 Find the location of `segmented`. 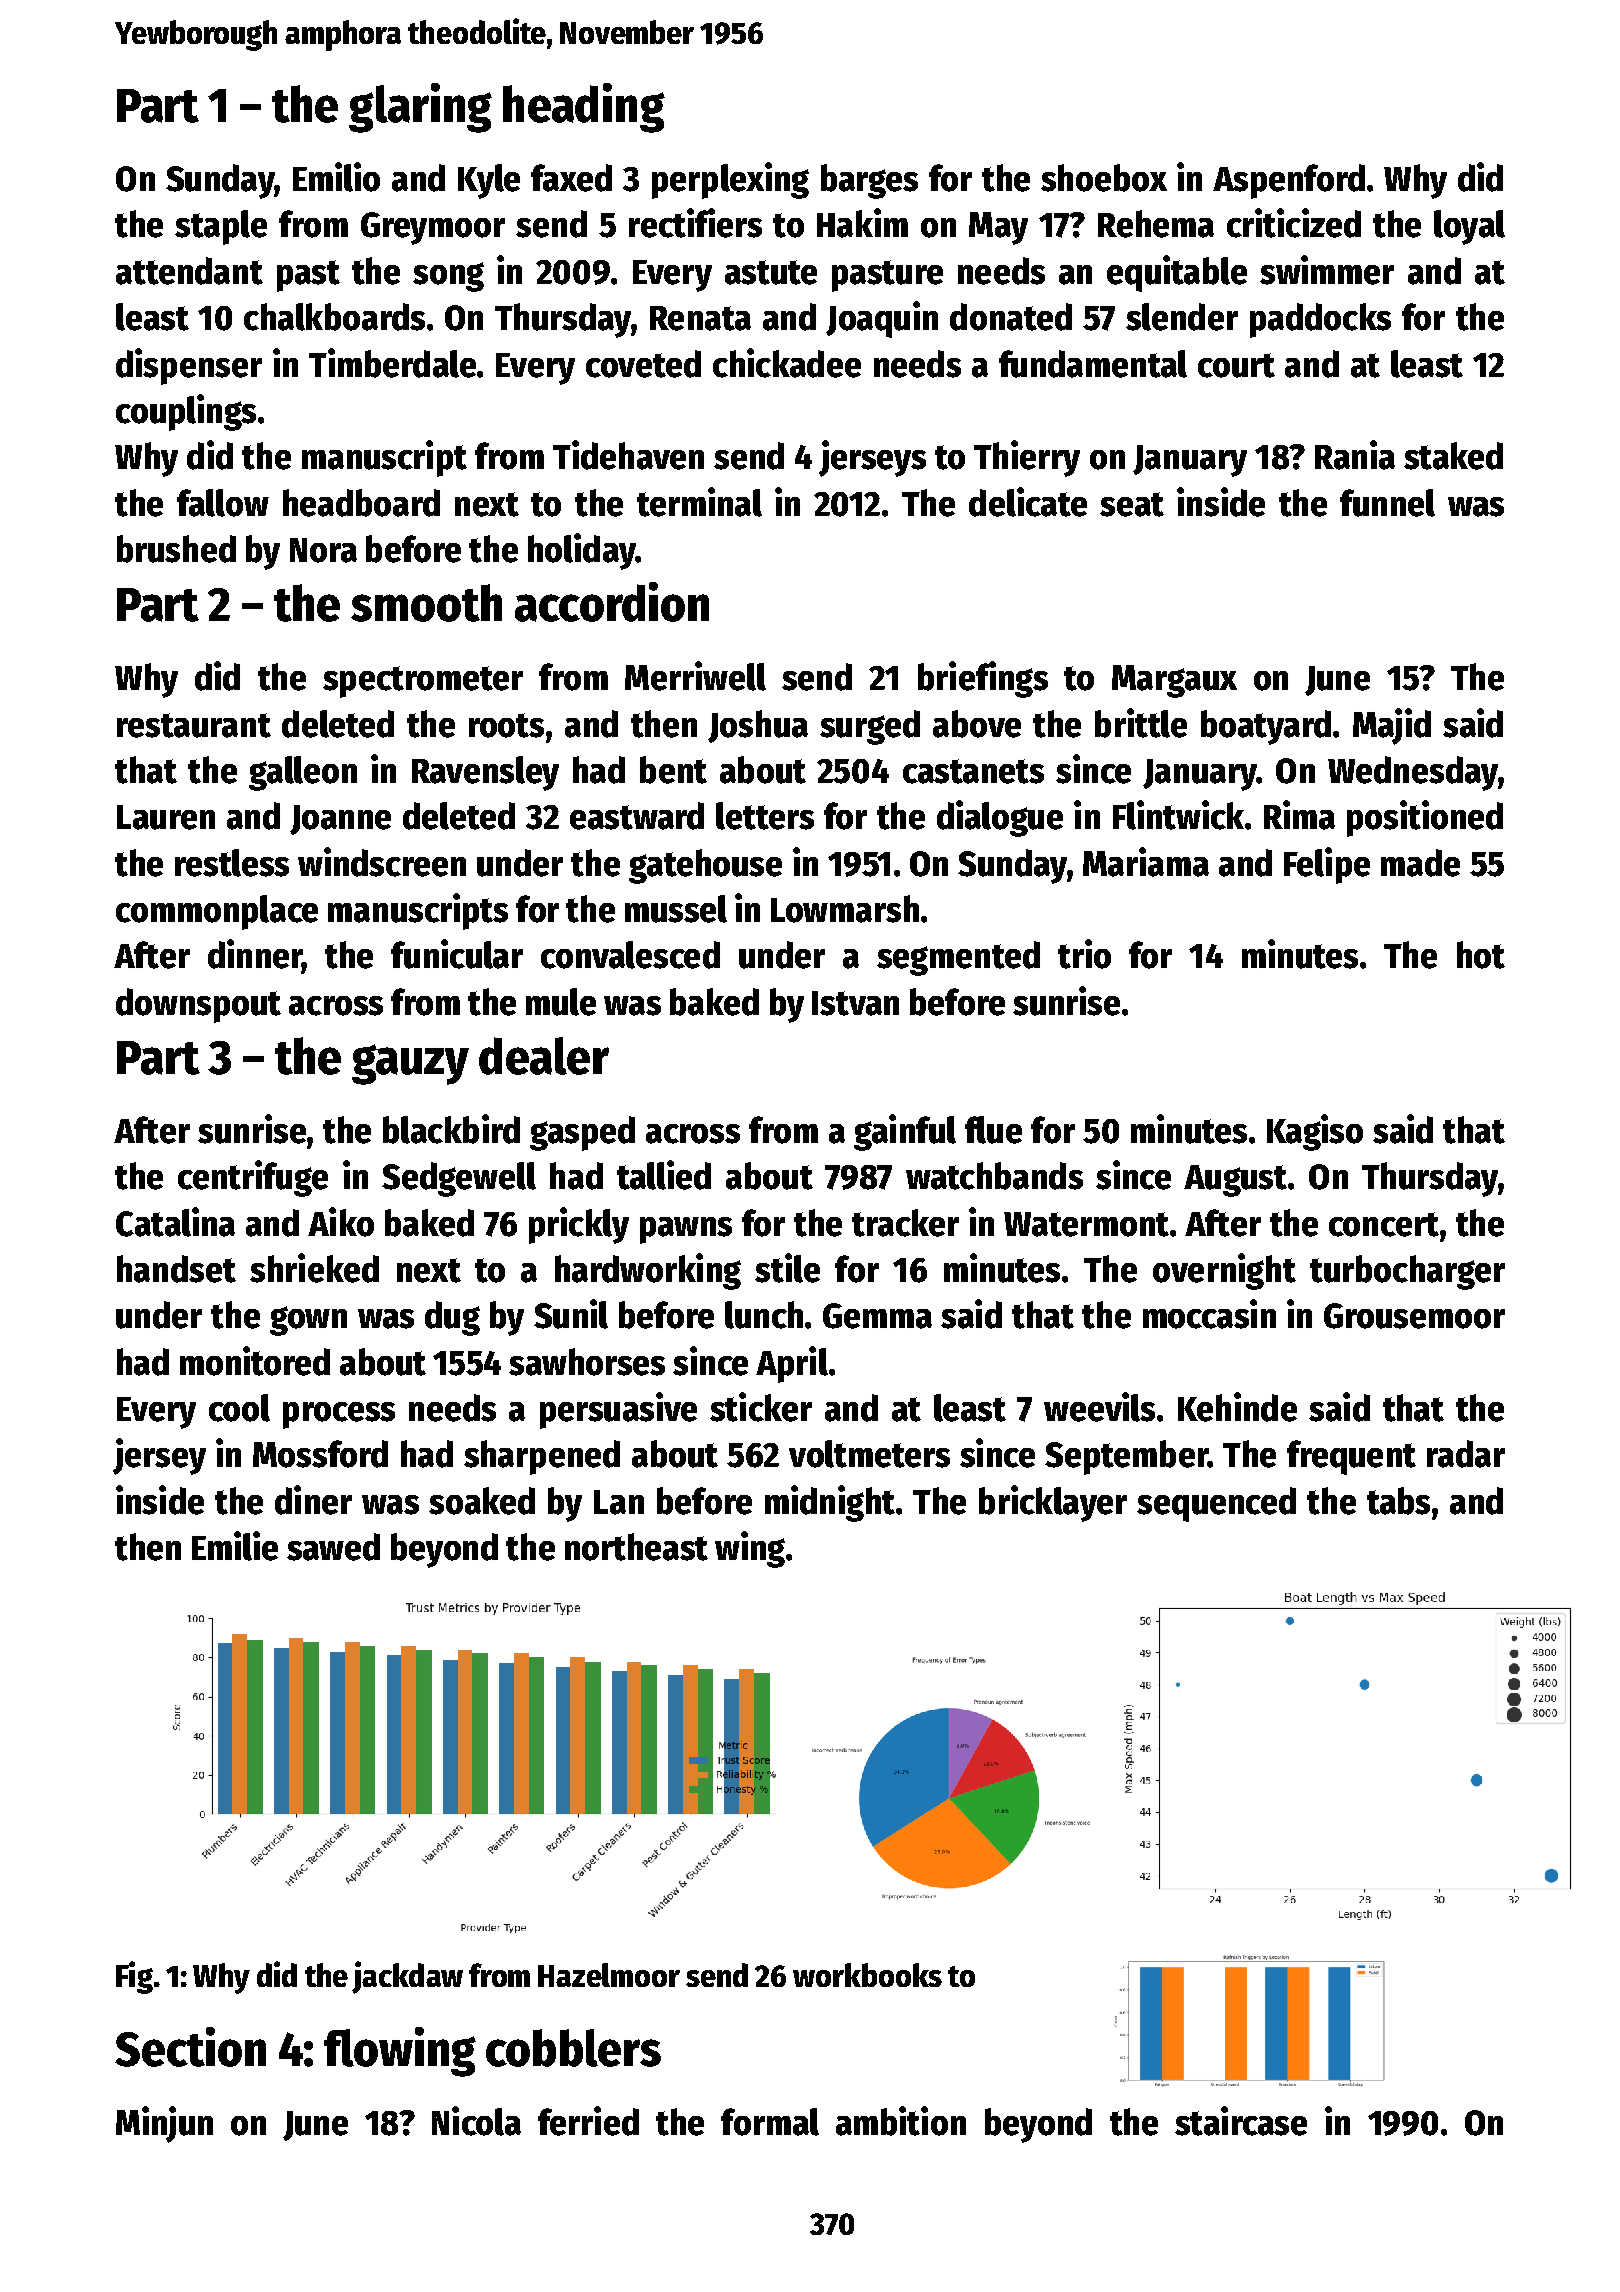

segmented is located at coordinates (958, 958).
